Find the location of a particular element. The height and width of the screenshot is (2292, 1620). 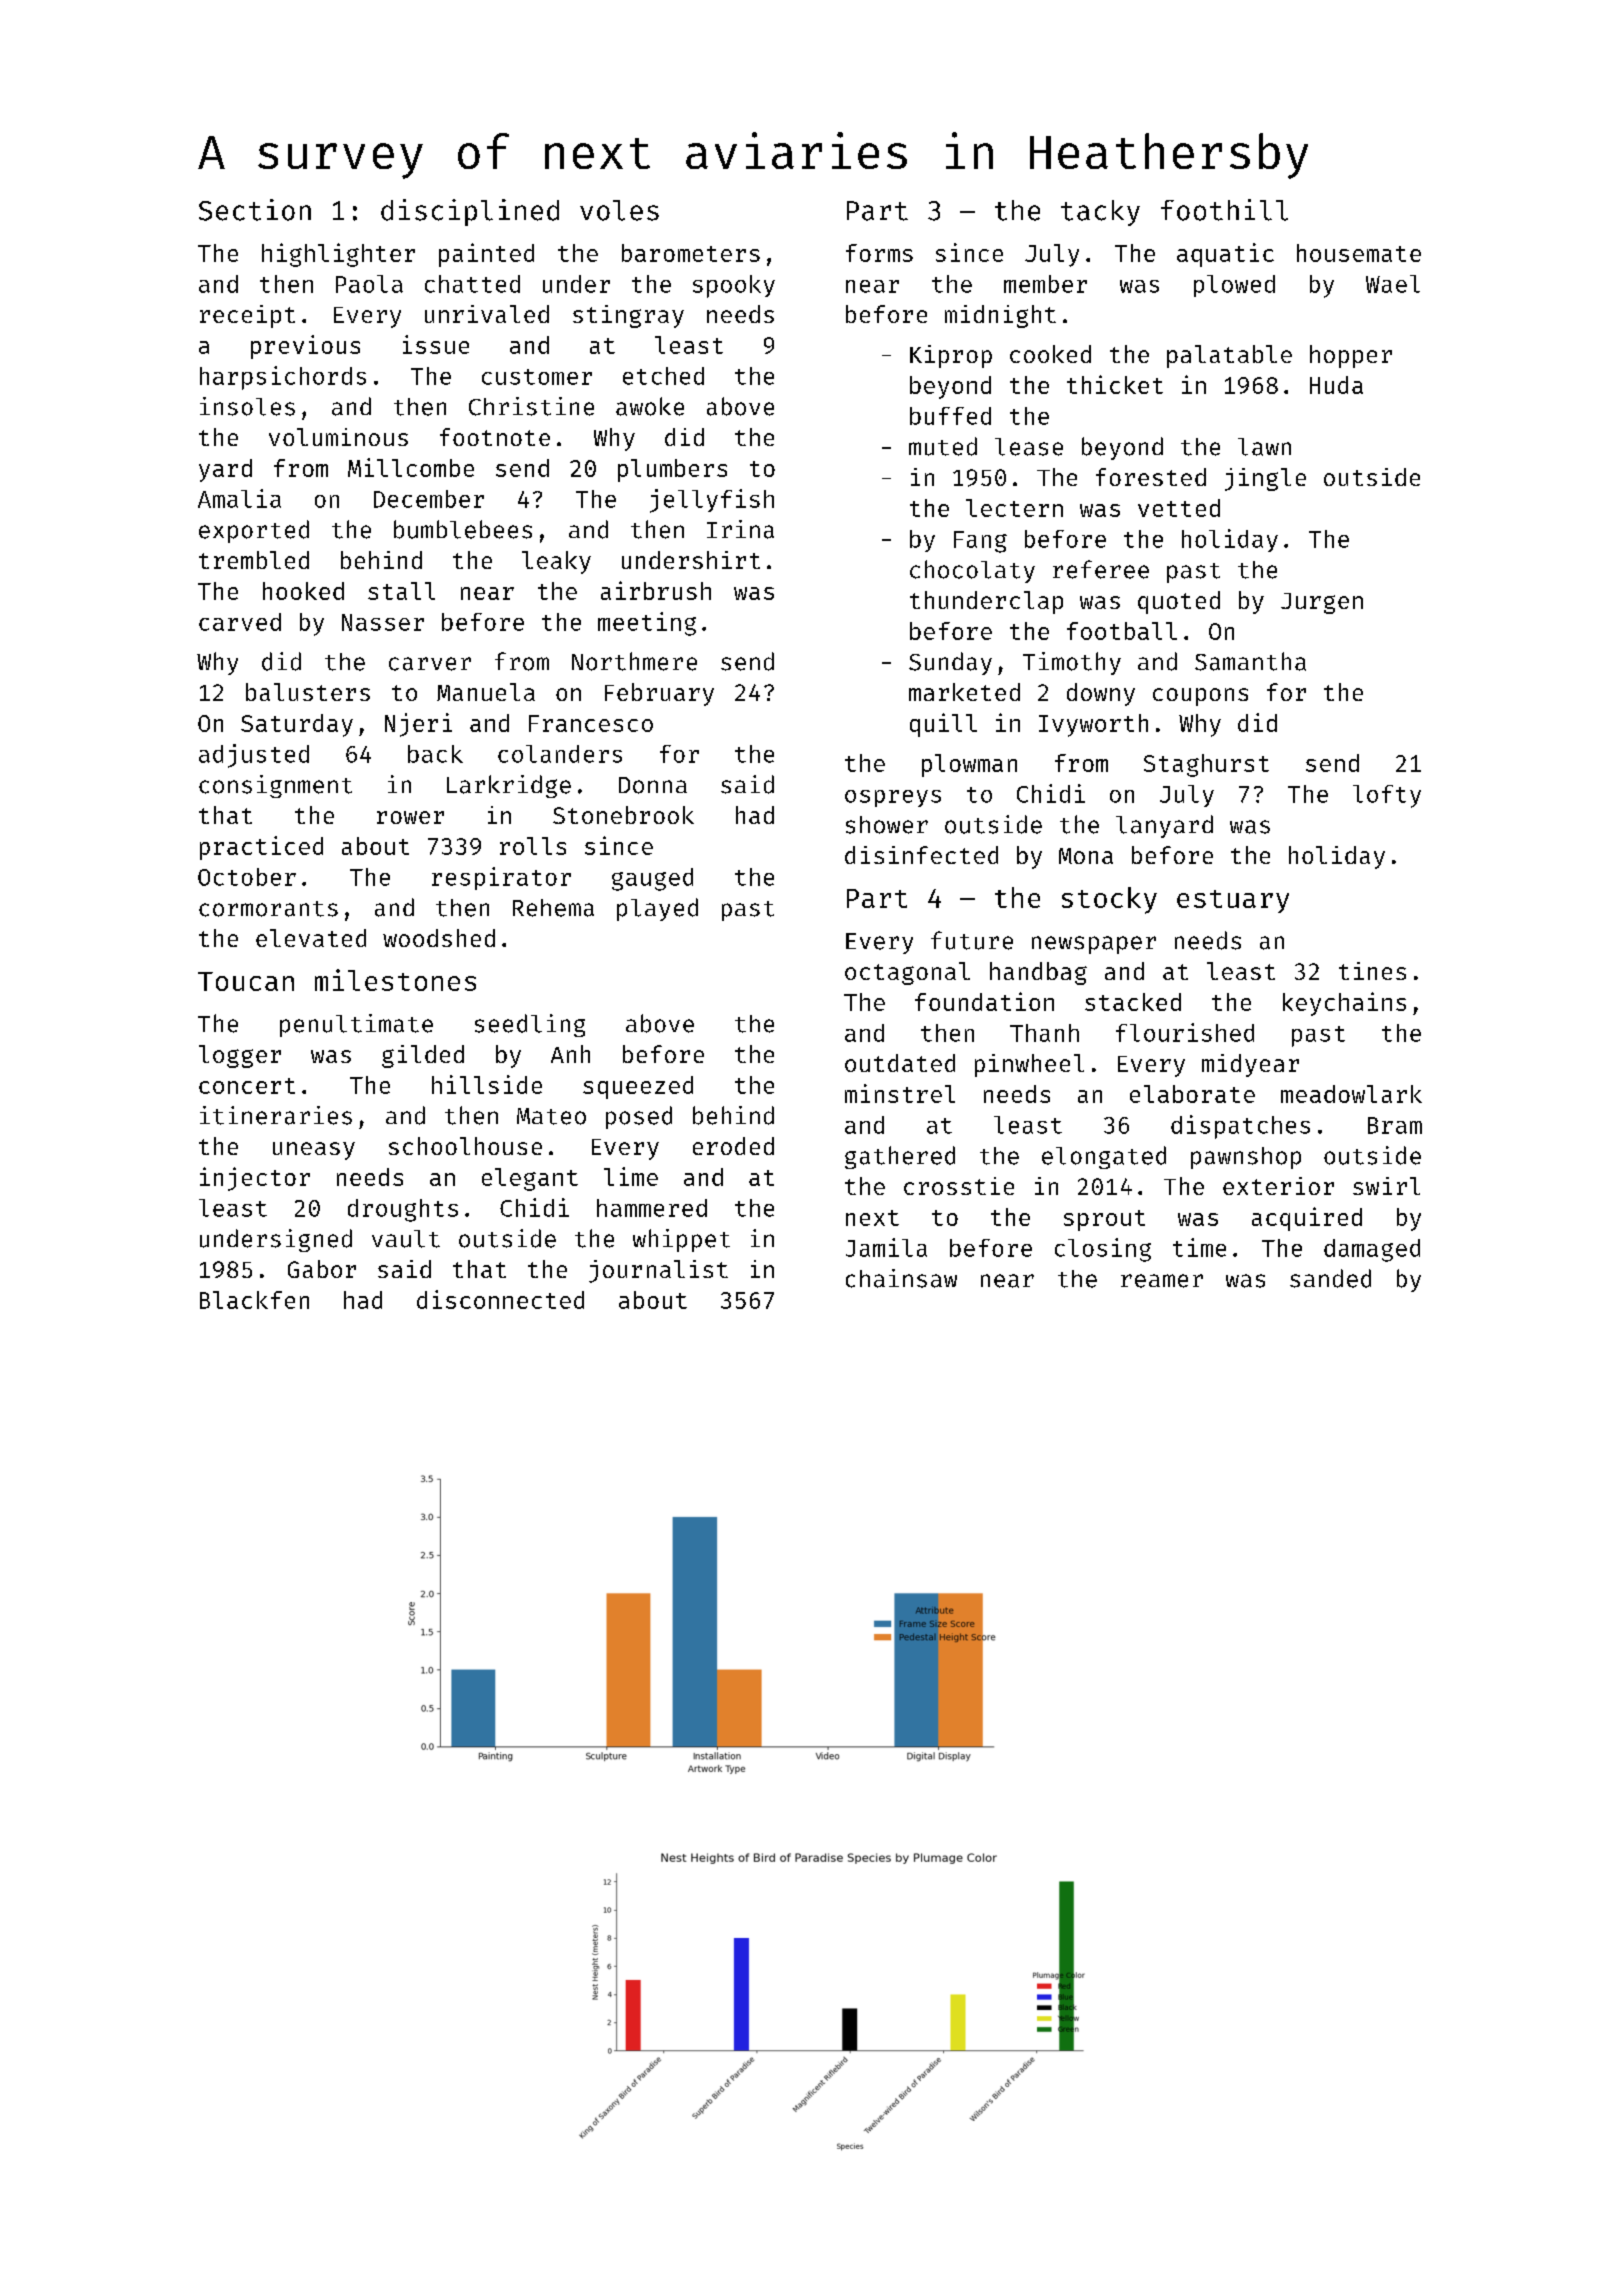

Irina is located at coordinates (740, 529).
